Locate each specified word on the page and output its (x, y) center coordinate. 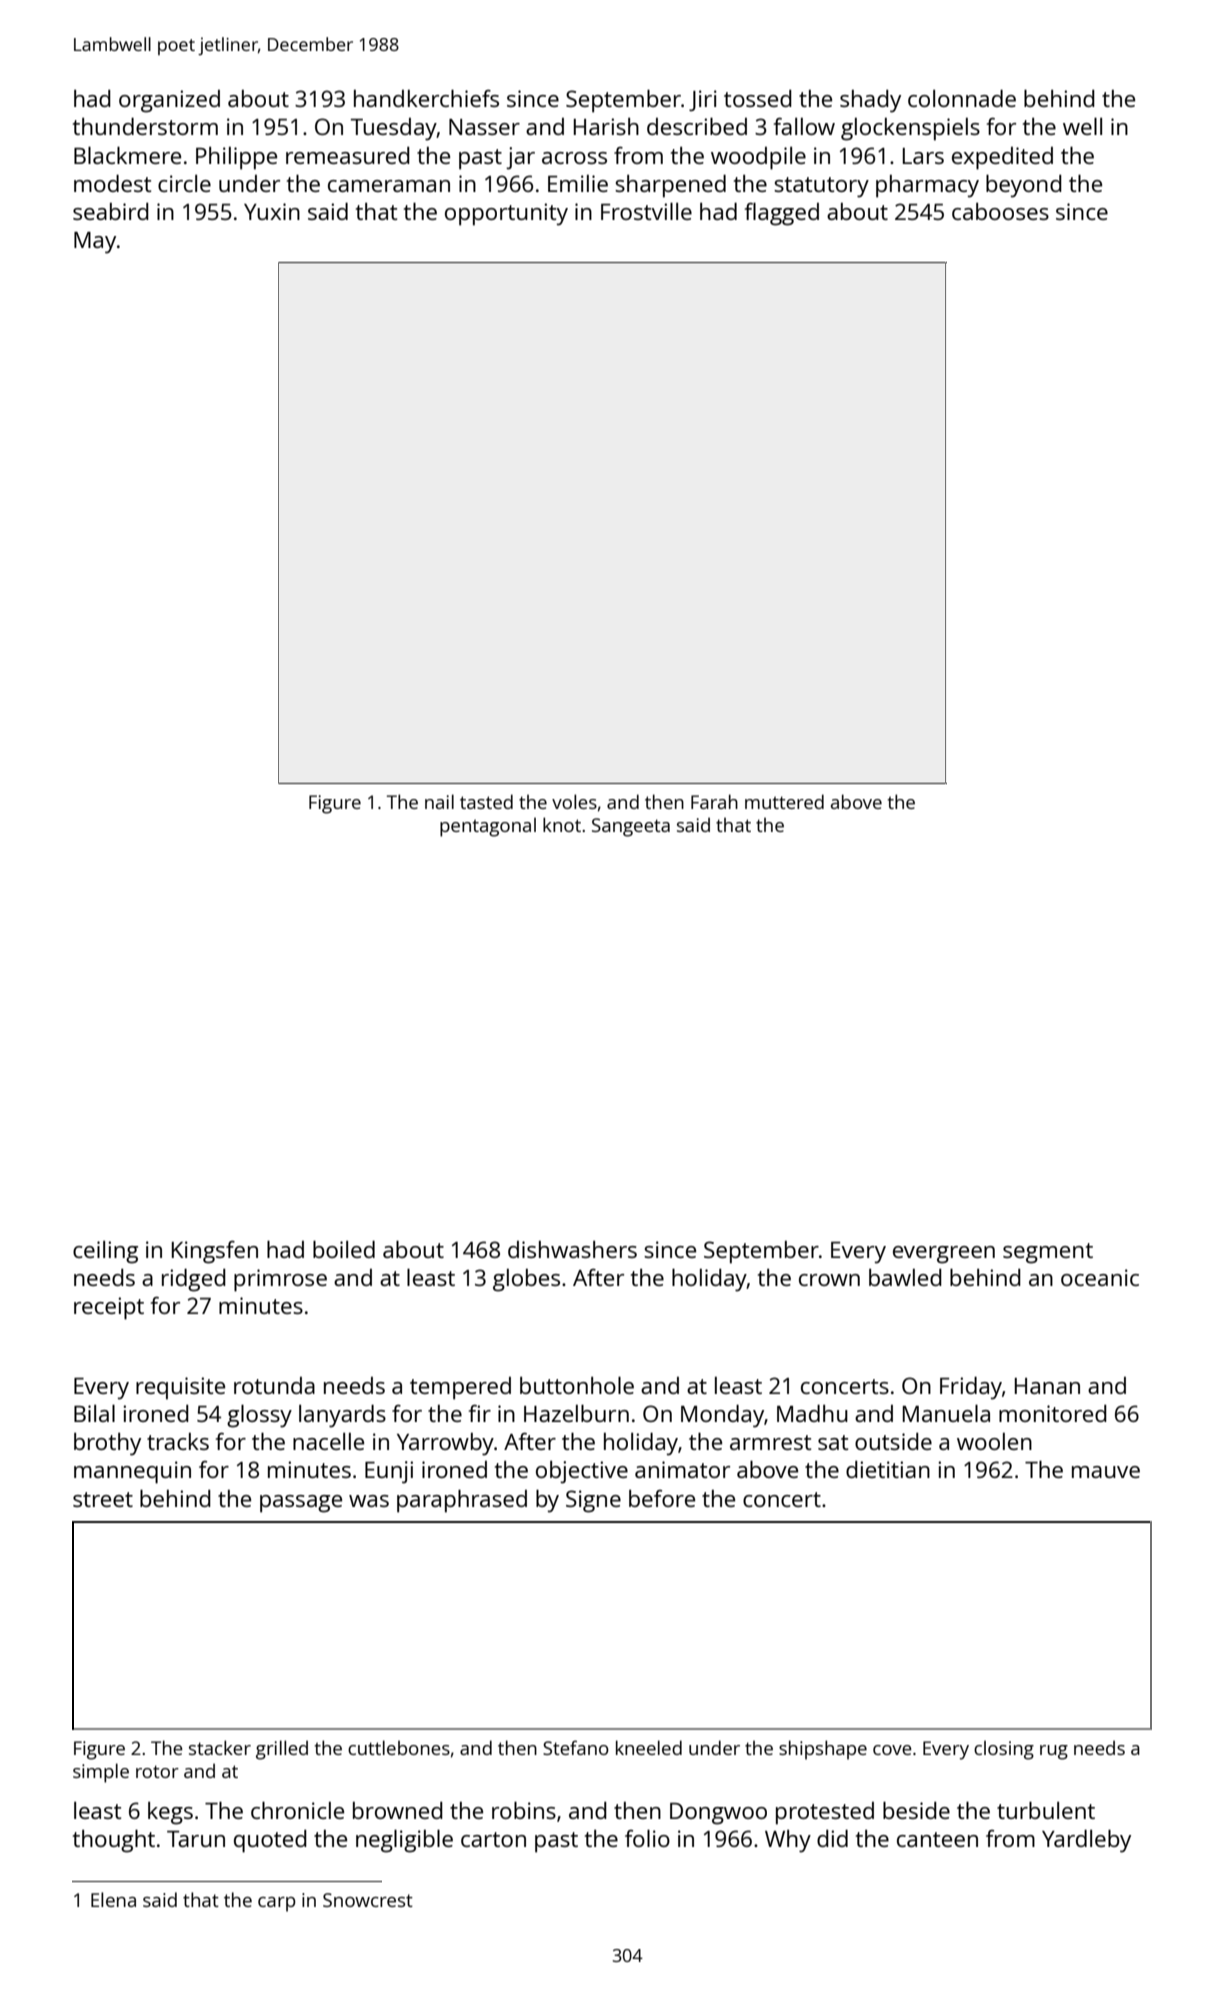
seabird (111, 211)
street (103, 1499)
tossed (758, 98)
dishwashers (572, 1249)
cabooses (1000, 211)
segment (1048, 1253)
